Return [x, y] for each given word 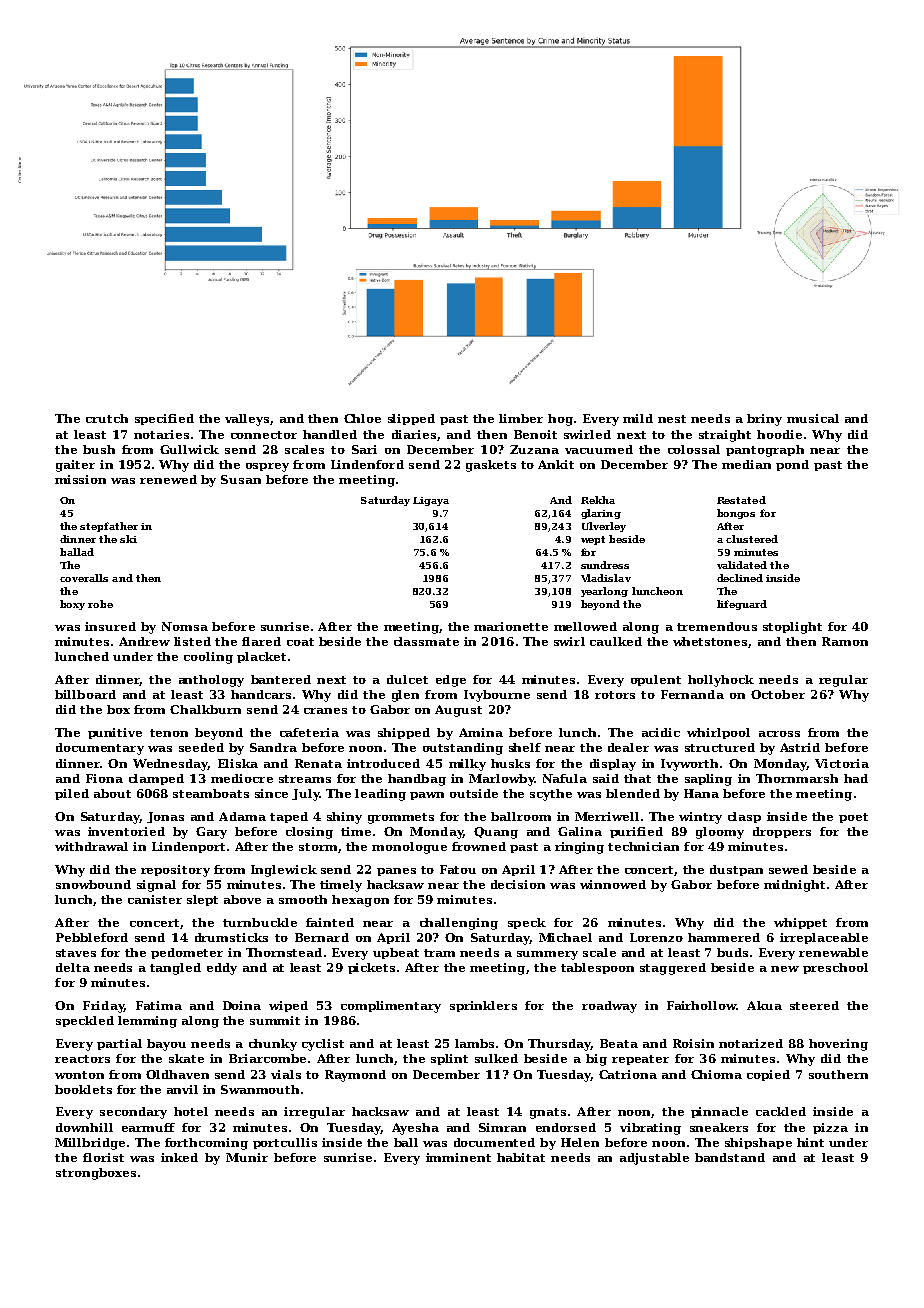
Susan [241, 479]
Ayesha [415, 1129]
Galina [580, 831]
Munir [247, 1157]
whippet [800, 923]
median [746, 464]
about [112, 793]
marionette [511, 626]
